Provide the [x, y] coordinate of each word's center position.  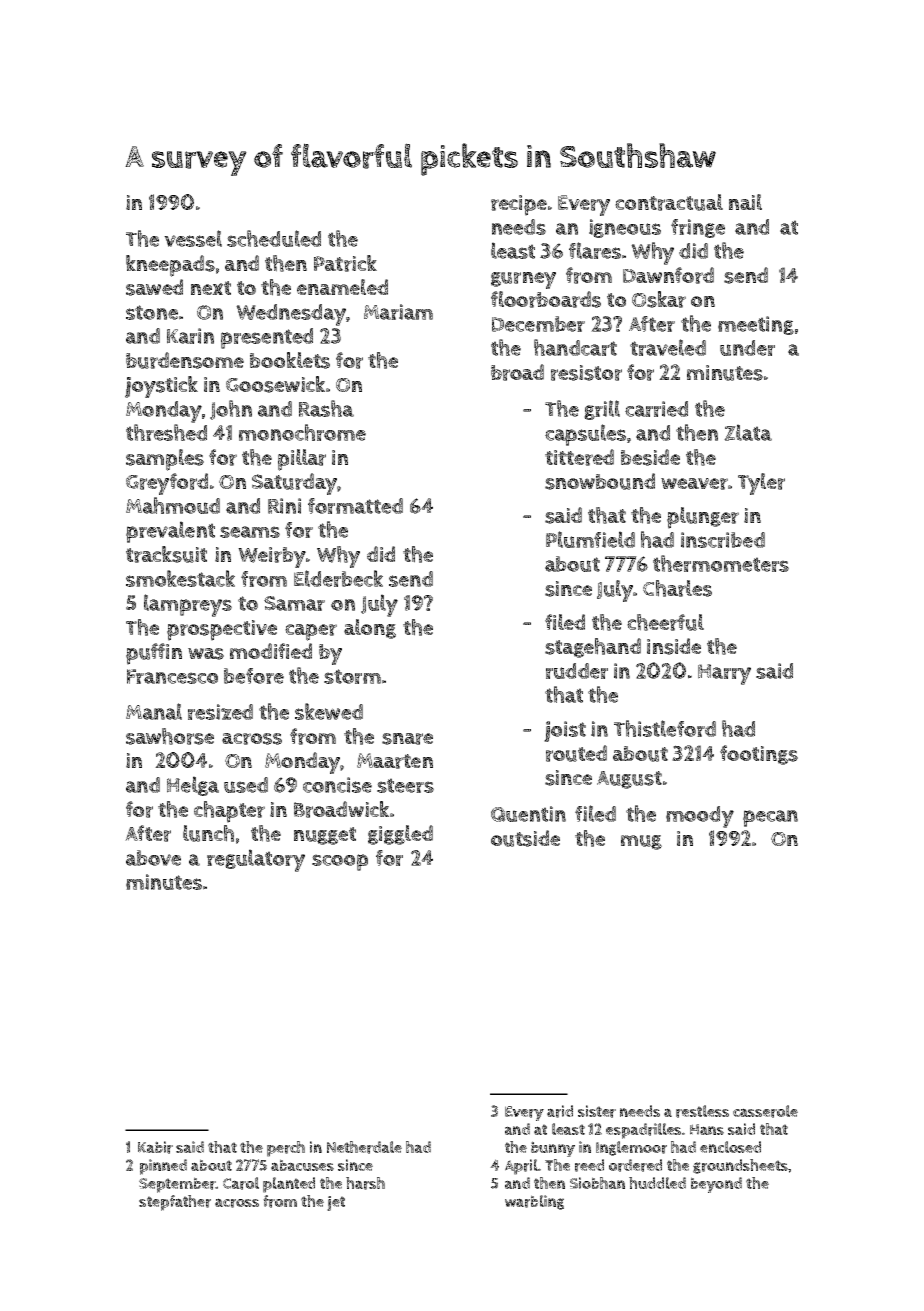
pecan [770, 818]
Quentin [528, 814]
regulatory [256, 860]
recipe [519, 205]
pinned [163, 1167]
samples [165, 460]
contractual [669, 202]
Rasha [326, 408]
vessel [193, 238]
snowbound [600, 481]
